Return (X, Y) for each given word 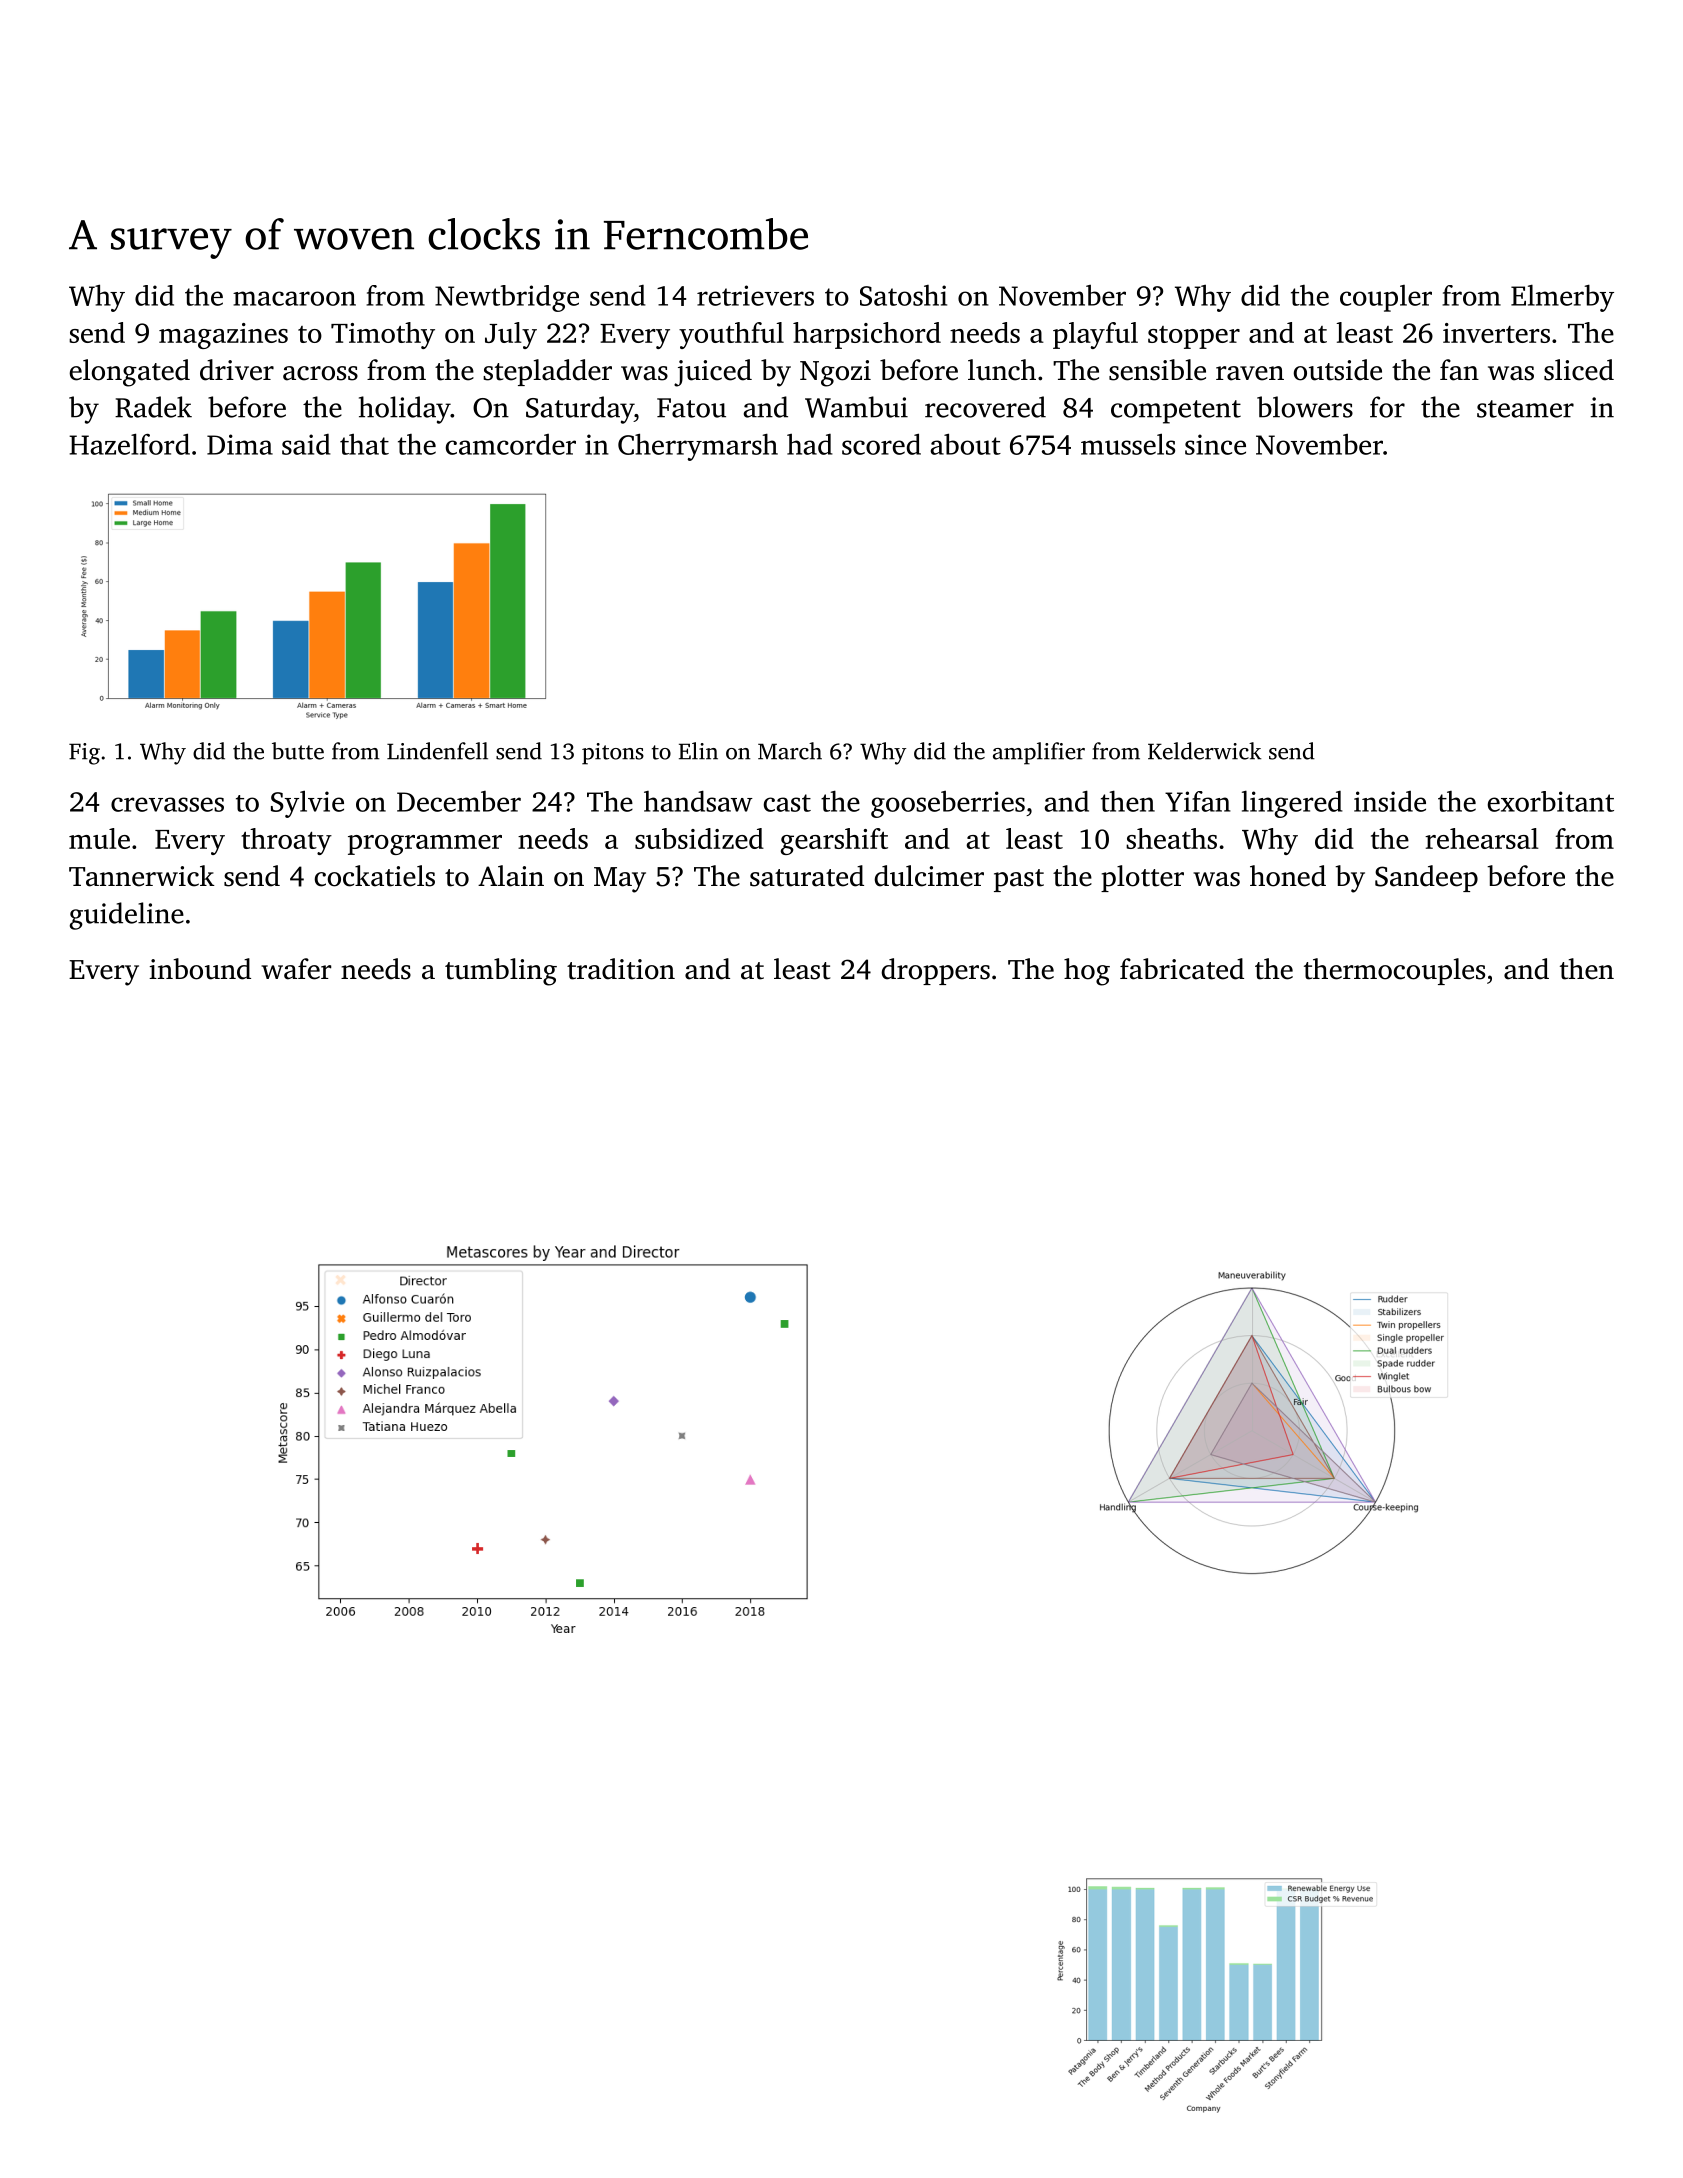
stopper (1194, 337)
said (306, 444)
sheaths (1171, 838)
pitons (613, 754)
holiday (405, 410)
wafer (296, 969)
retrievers (755, 295)
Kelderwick (1204, 751)
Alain (511, 876)
